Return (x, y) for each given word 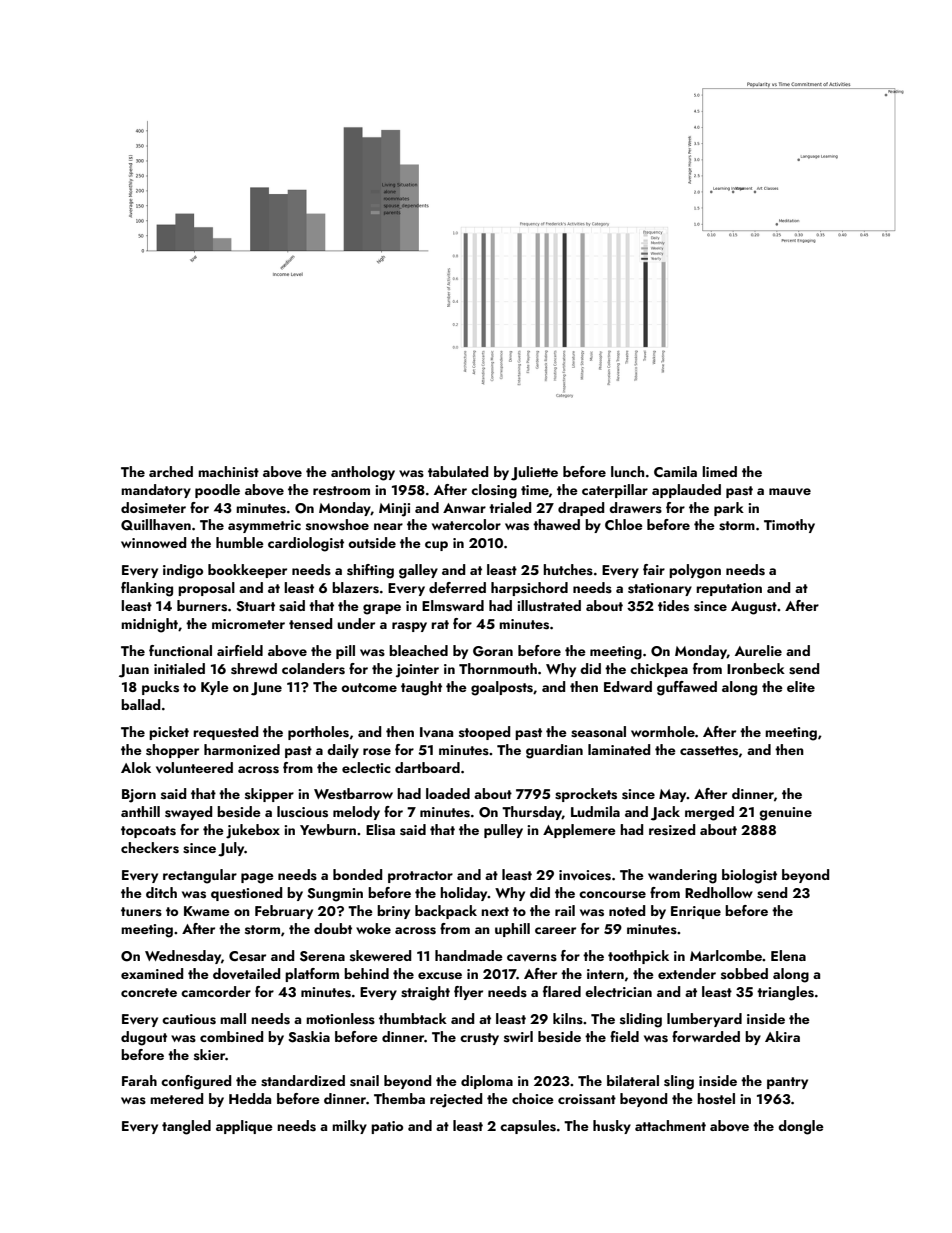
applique (244, 1127)
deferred (457, 587)
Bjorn (139, 796)
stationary (660, 589)
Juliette (534, 473)
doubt (333, 928)
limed (719, 471)
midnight (149, 625)
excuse (440, 976)
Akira (782, 1036)
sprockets (586, 795)
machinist (228, 472)
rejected (456, 1100)
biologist (749, 876)
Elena (788, 955)
